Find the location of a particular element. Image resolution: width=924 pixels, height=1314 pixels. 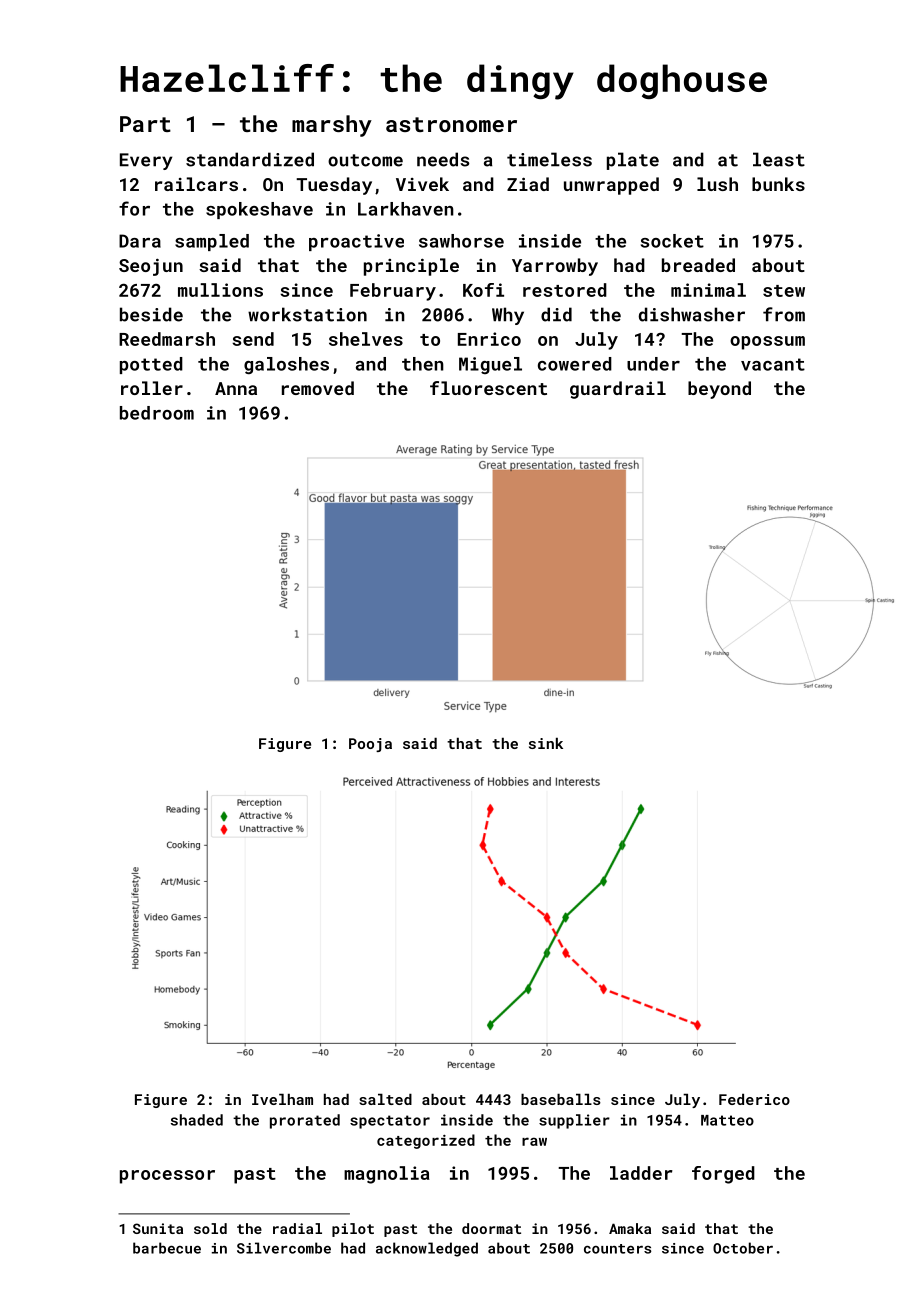

baseballs is located at coordinates (561, 1099).
